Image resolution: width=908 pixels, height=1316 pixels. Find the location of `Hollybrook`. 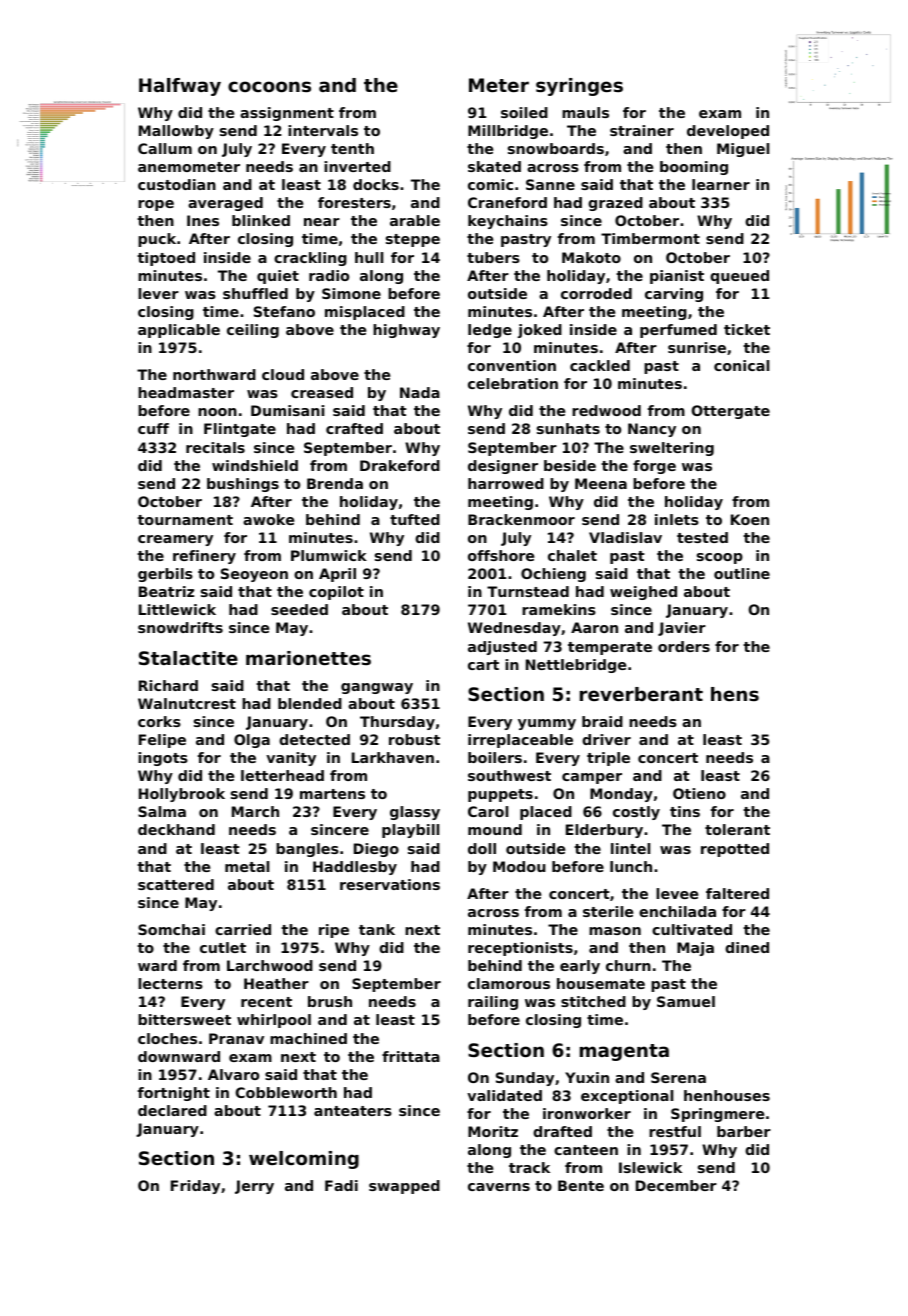

Hollybrook is located at coordinates (182, 795).
